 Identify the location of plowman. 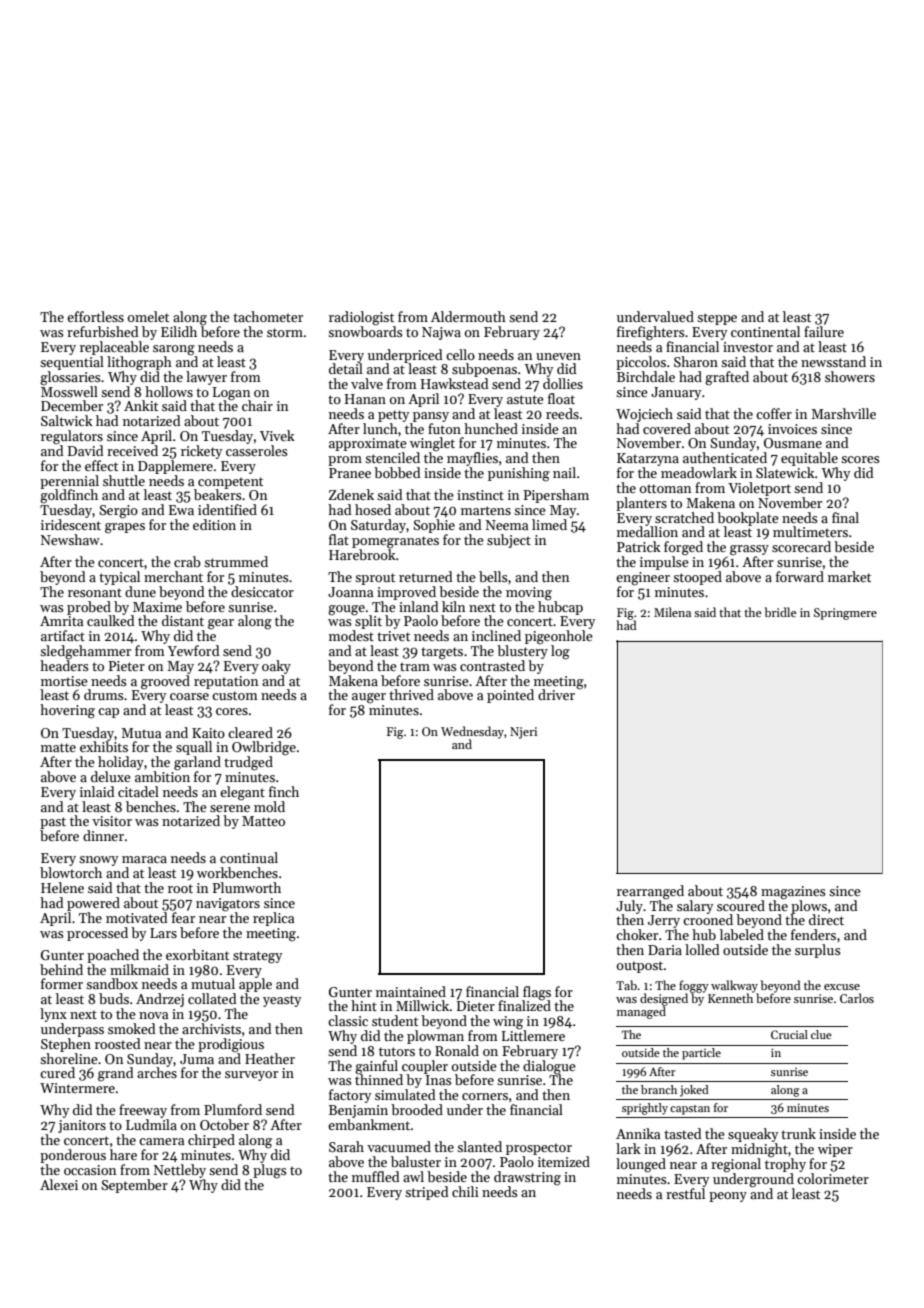
(435, 1037).
